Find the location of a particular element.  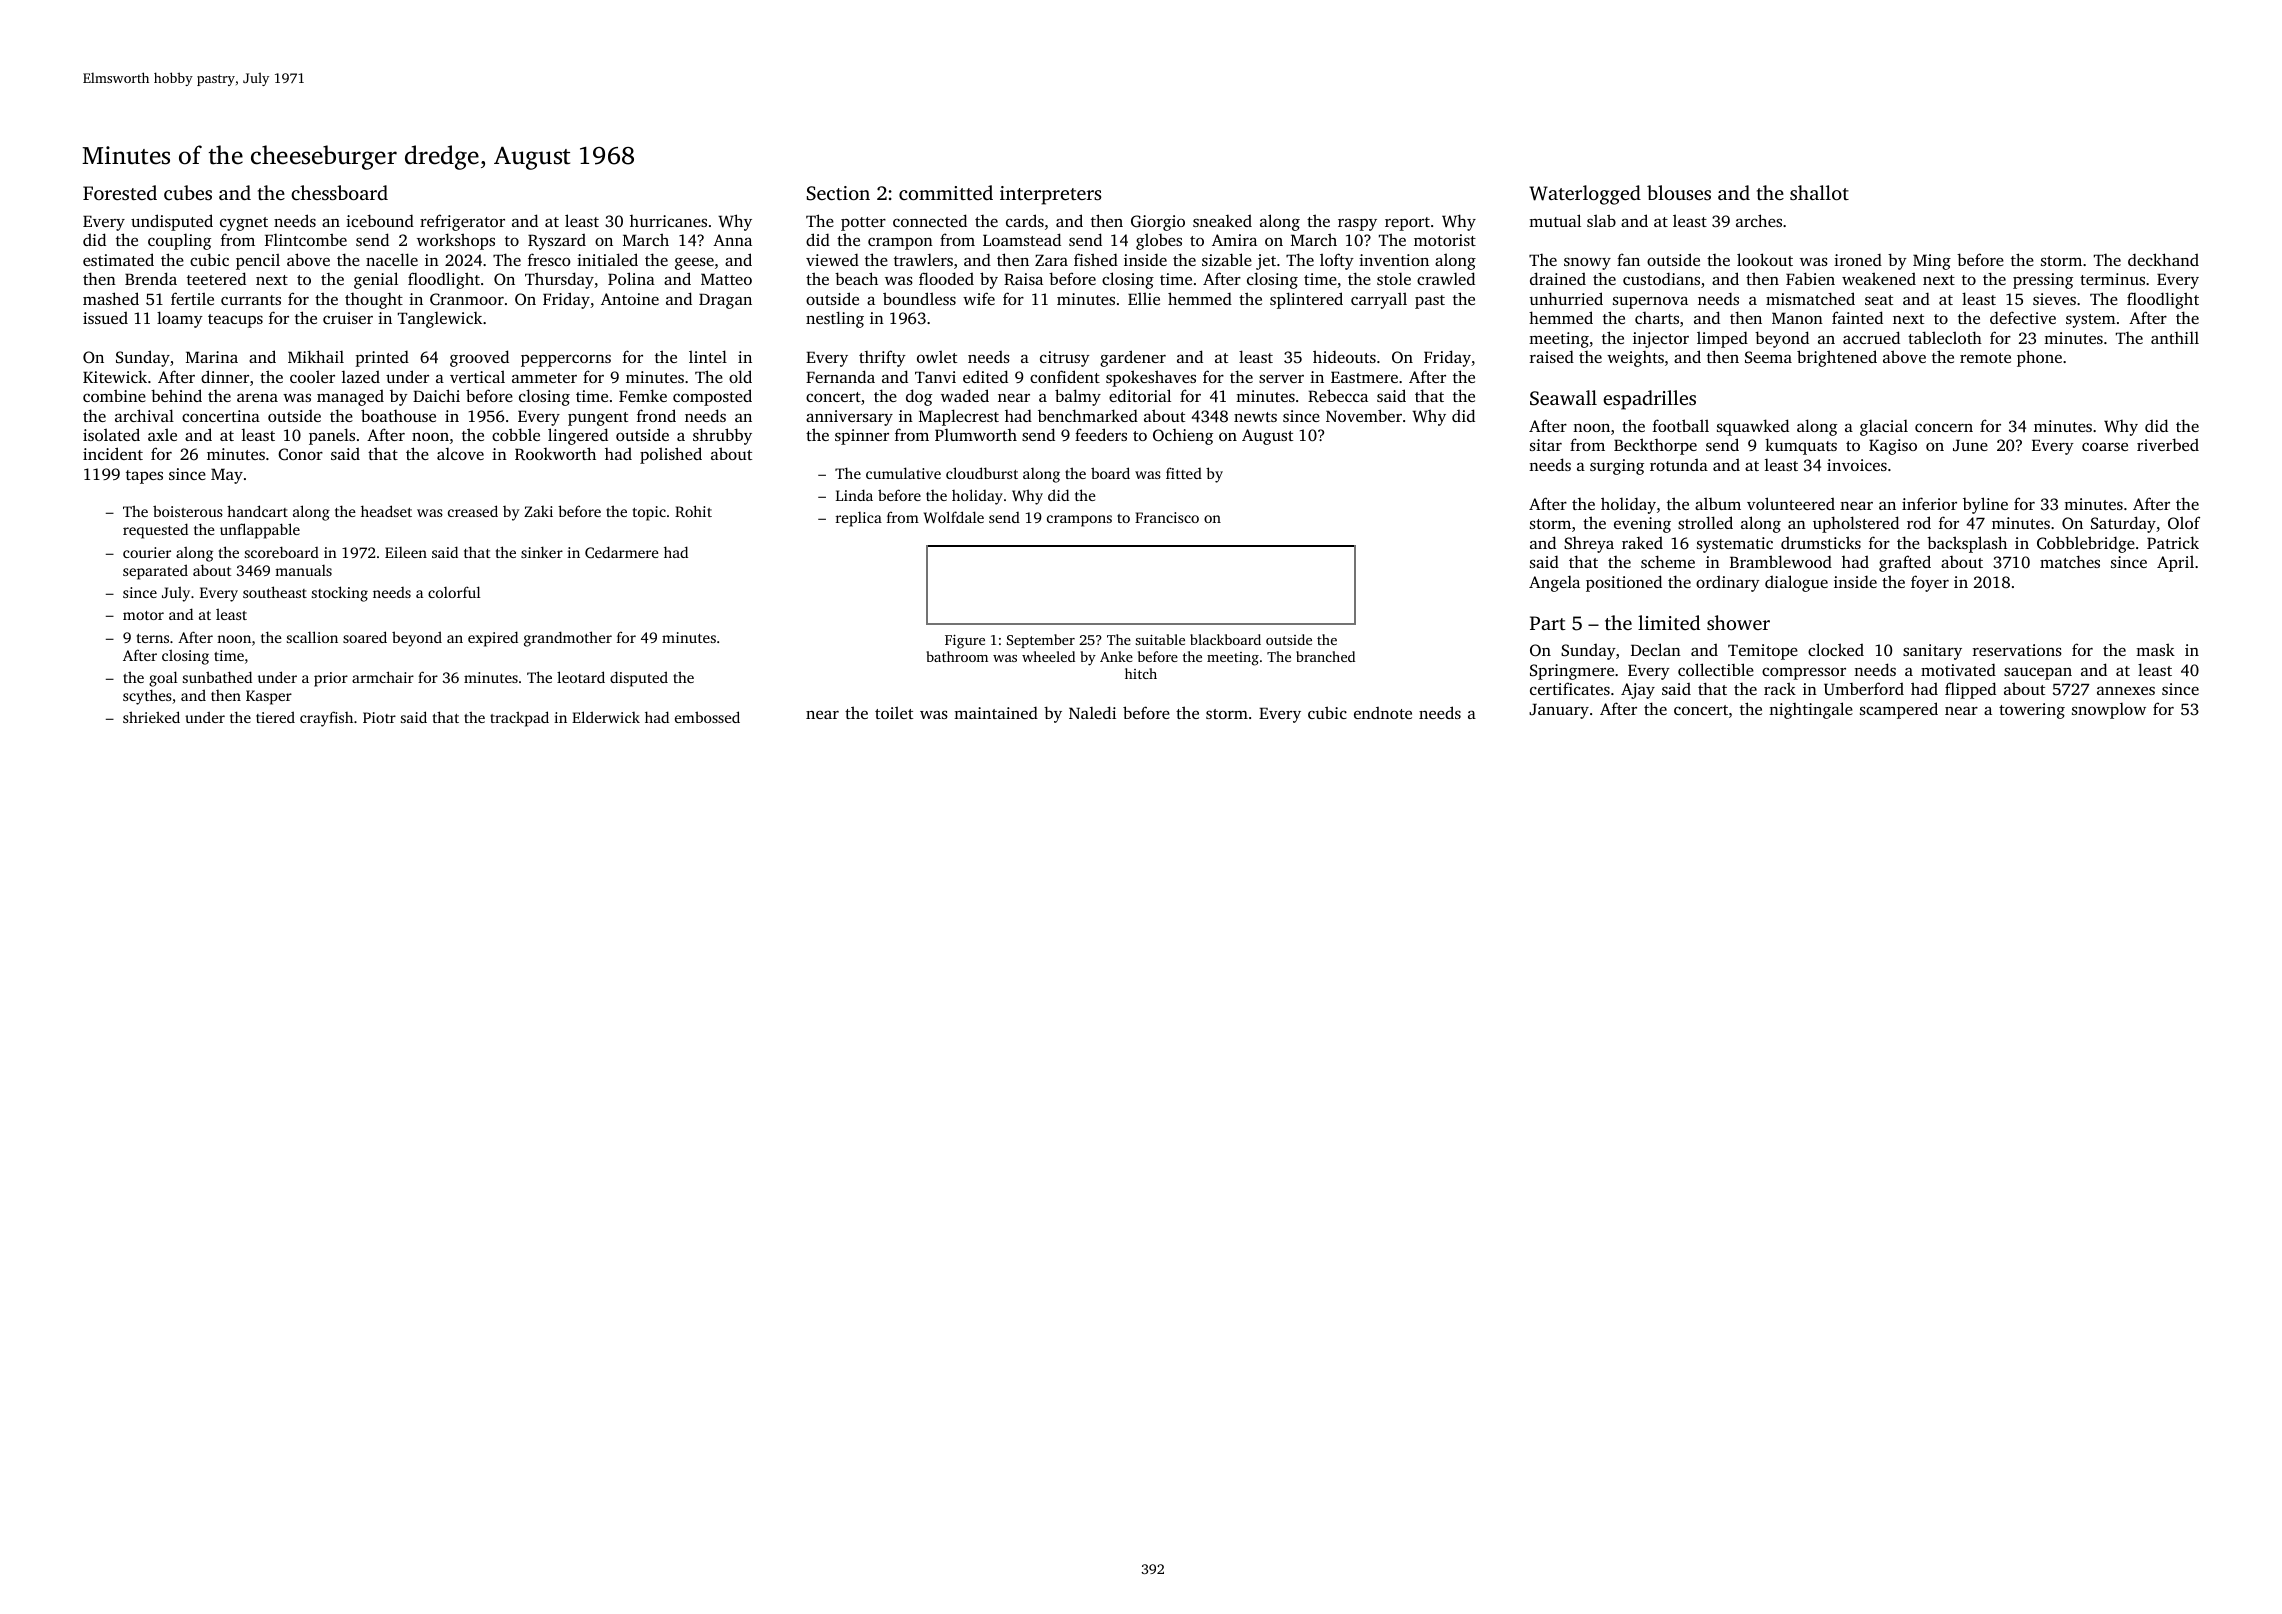

Springmere is located at coordinates (1572, 672).
